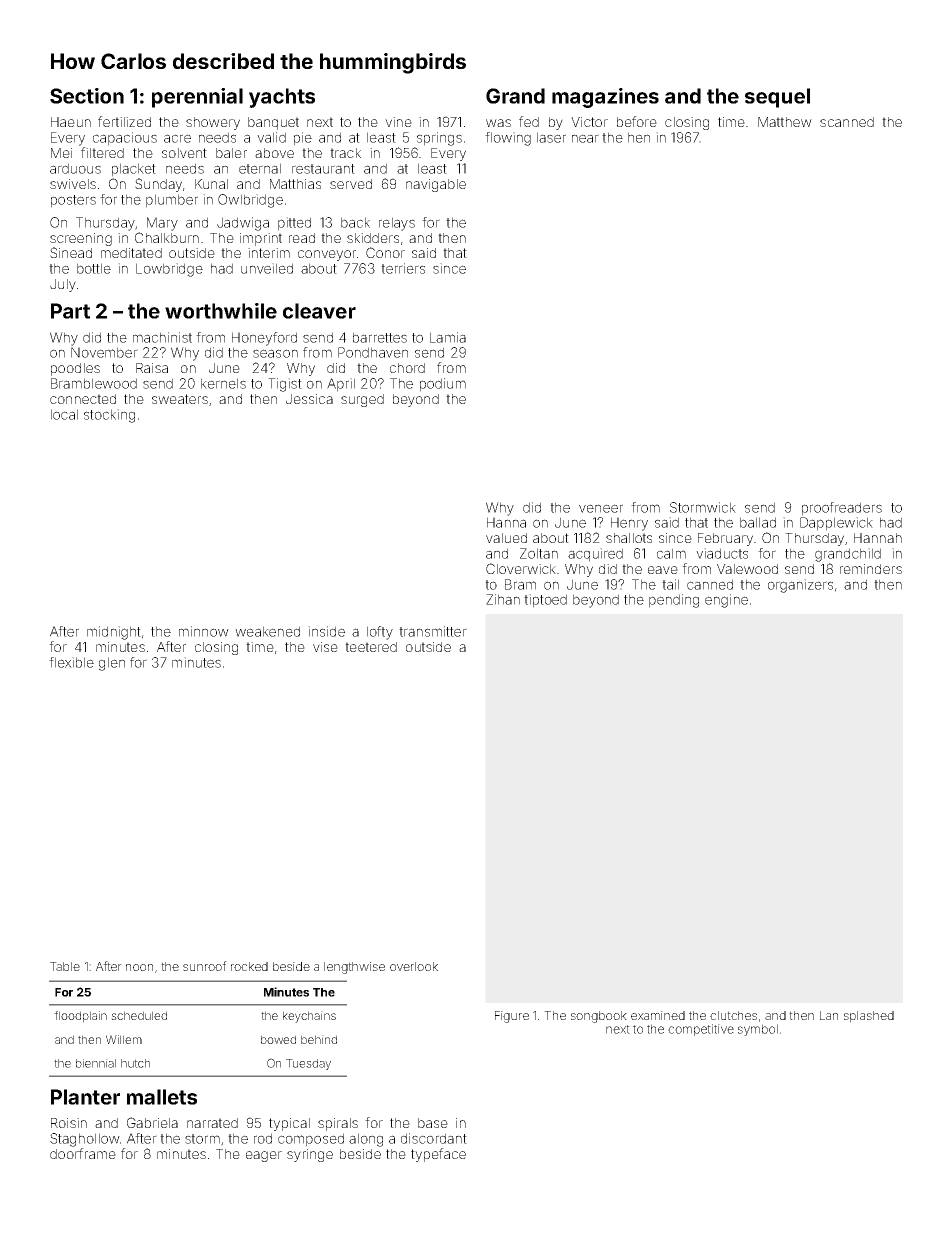 The width and height of the image is (952, 1233). Describe the element at coordinates (180, 399) in the image. I see `sweaters` at that location.
